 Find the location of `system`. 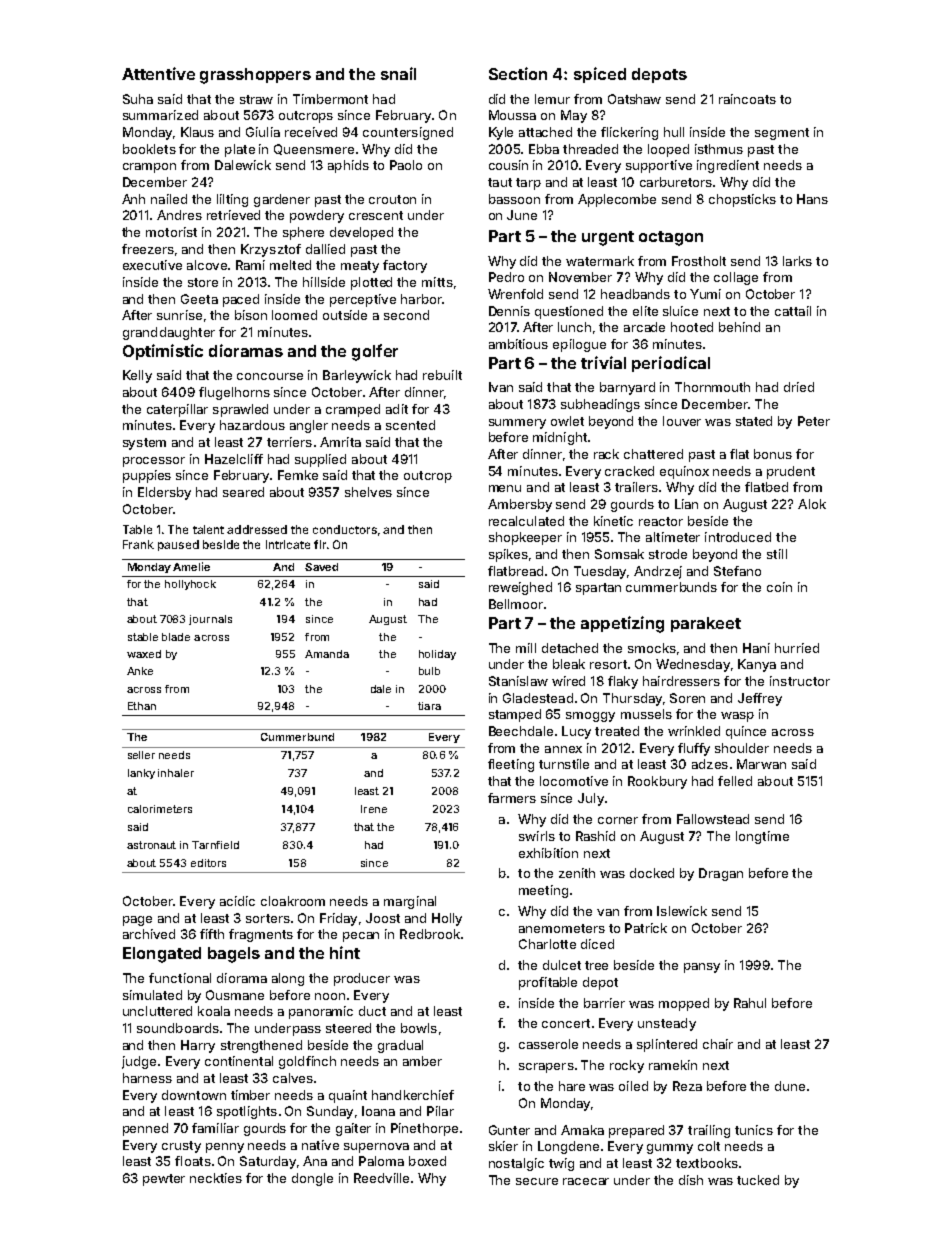

system is located at coordinates (144, 444).
